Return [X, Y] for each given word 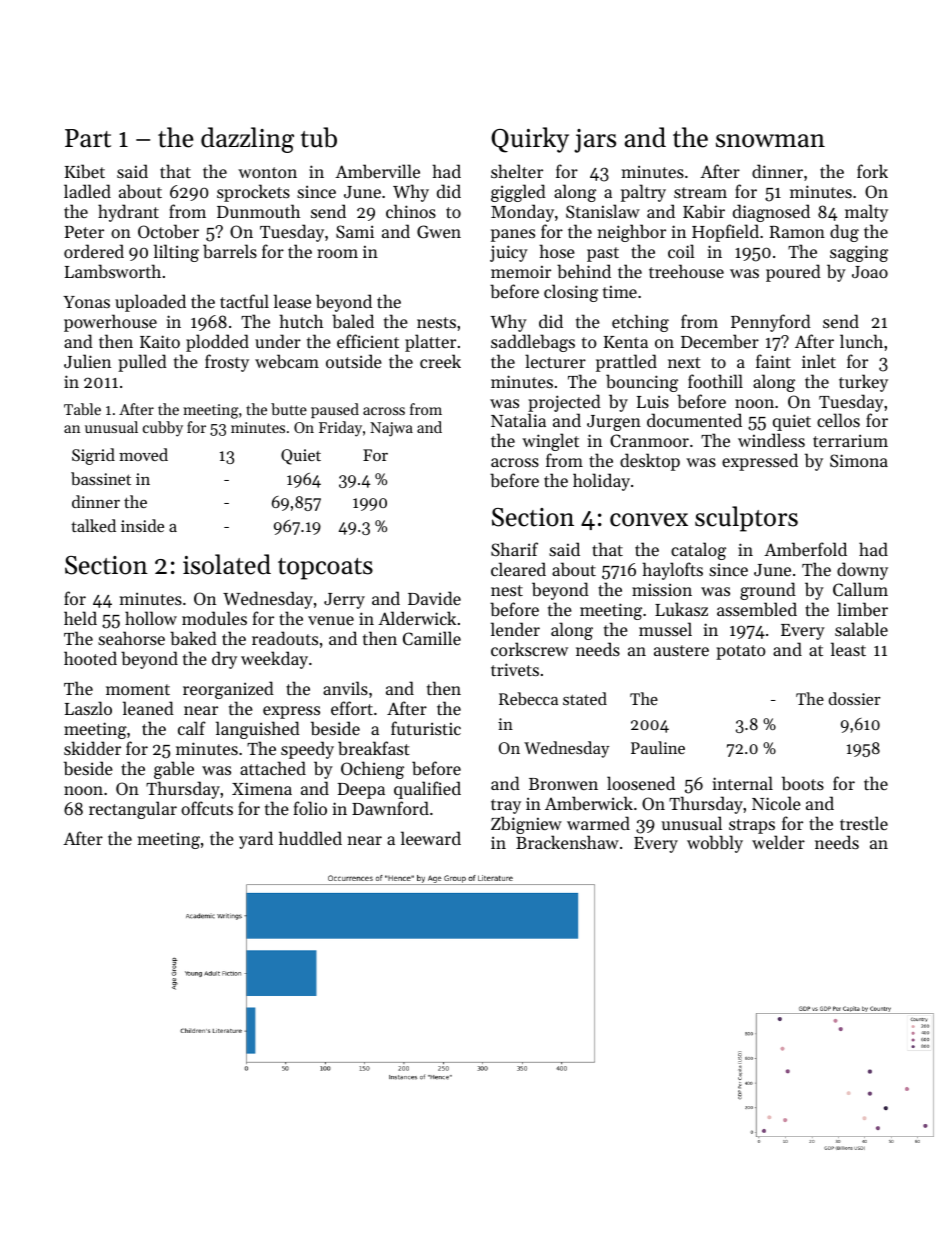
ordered [94, 251]
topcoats [325, 569]
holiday [601, 482]
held [80, 618]
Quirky [530, 140]
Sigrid [93, 456]
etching [640, 323]
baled [353, 321]
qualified [427, 790]
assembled [757, 609]
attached [273, 768]
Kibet [85, 171]
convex [649, 520]
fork [872, 171]
